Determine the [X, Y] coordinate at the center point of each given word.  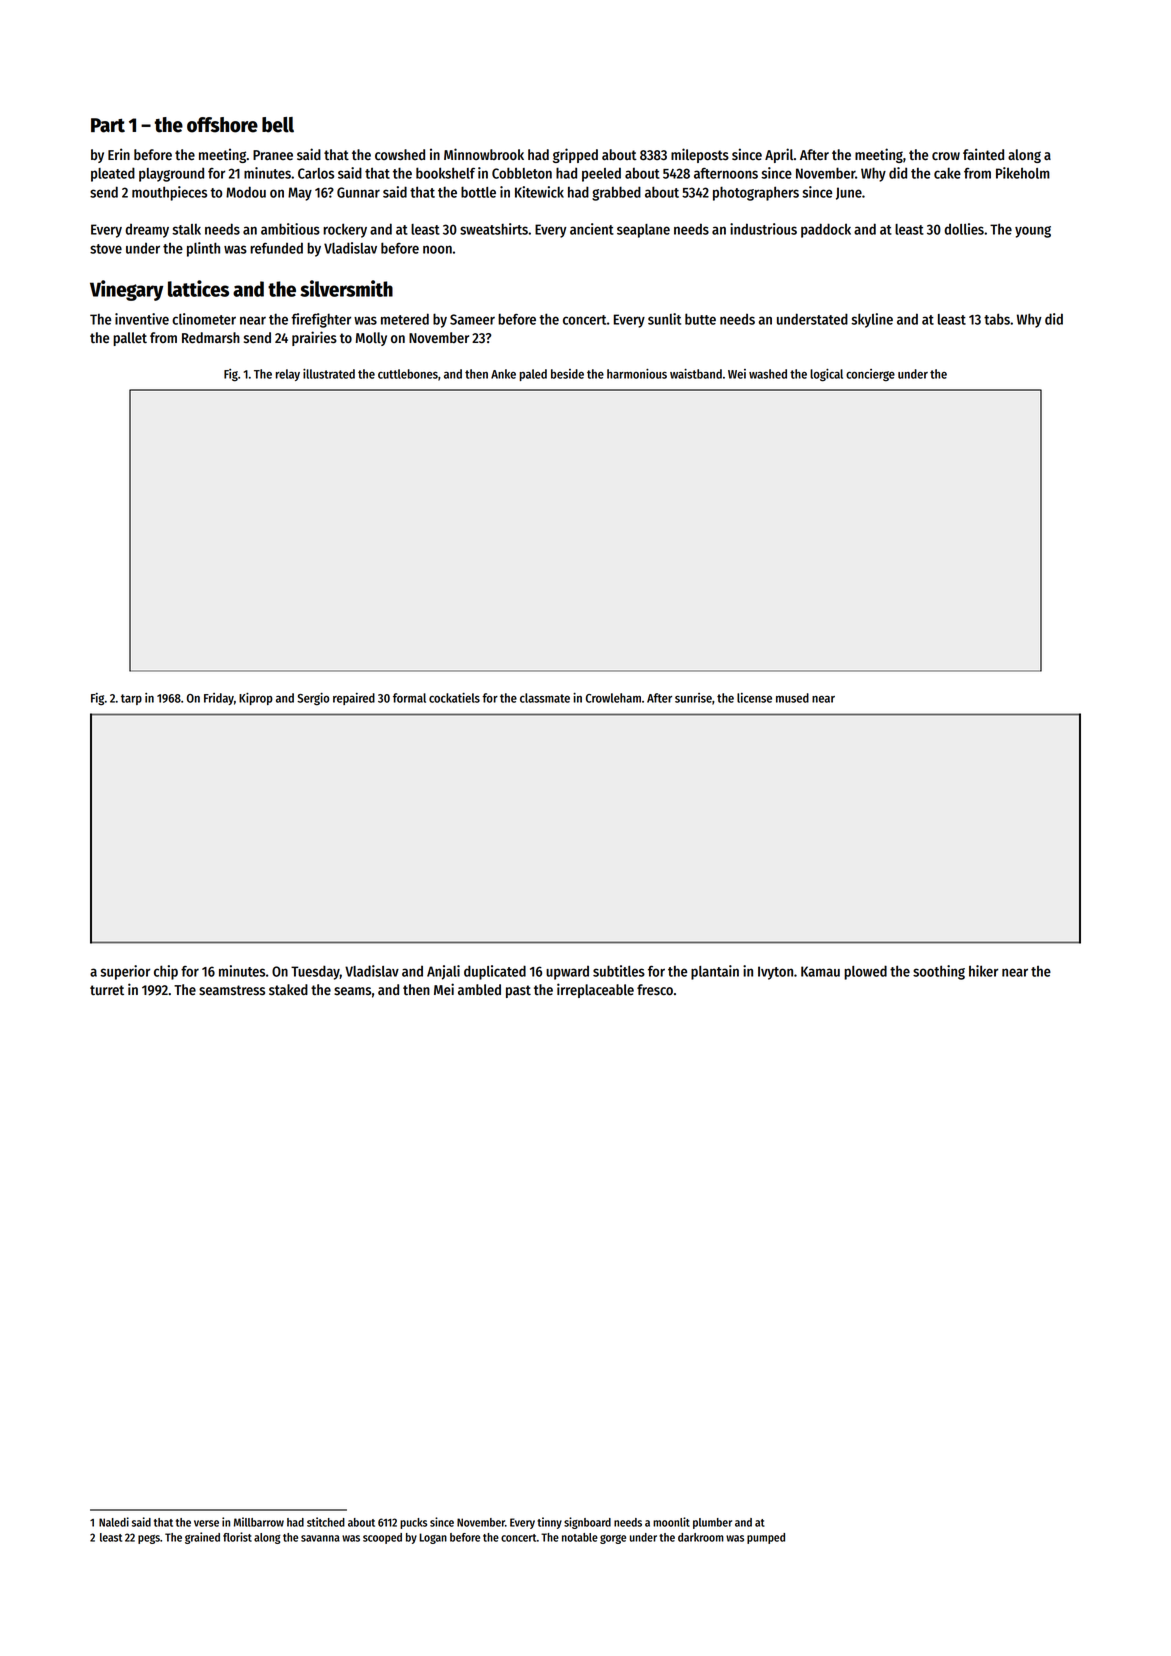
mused [792, 698]
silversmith [346, 288]
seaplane [643, 231]
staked [288, 990]
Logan [433, 1538]
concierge [870, 375]
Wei [737, 374]
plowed [865, 972]
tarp [131, 699]
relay [288, 375]
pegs [149, 1539]
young [1033, 232]
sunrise [693, 698]
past [518, 991]
